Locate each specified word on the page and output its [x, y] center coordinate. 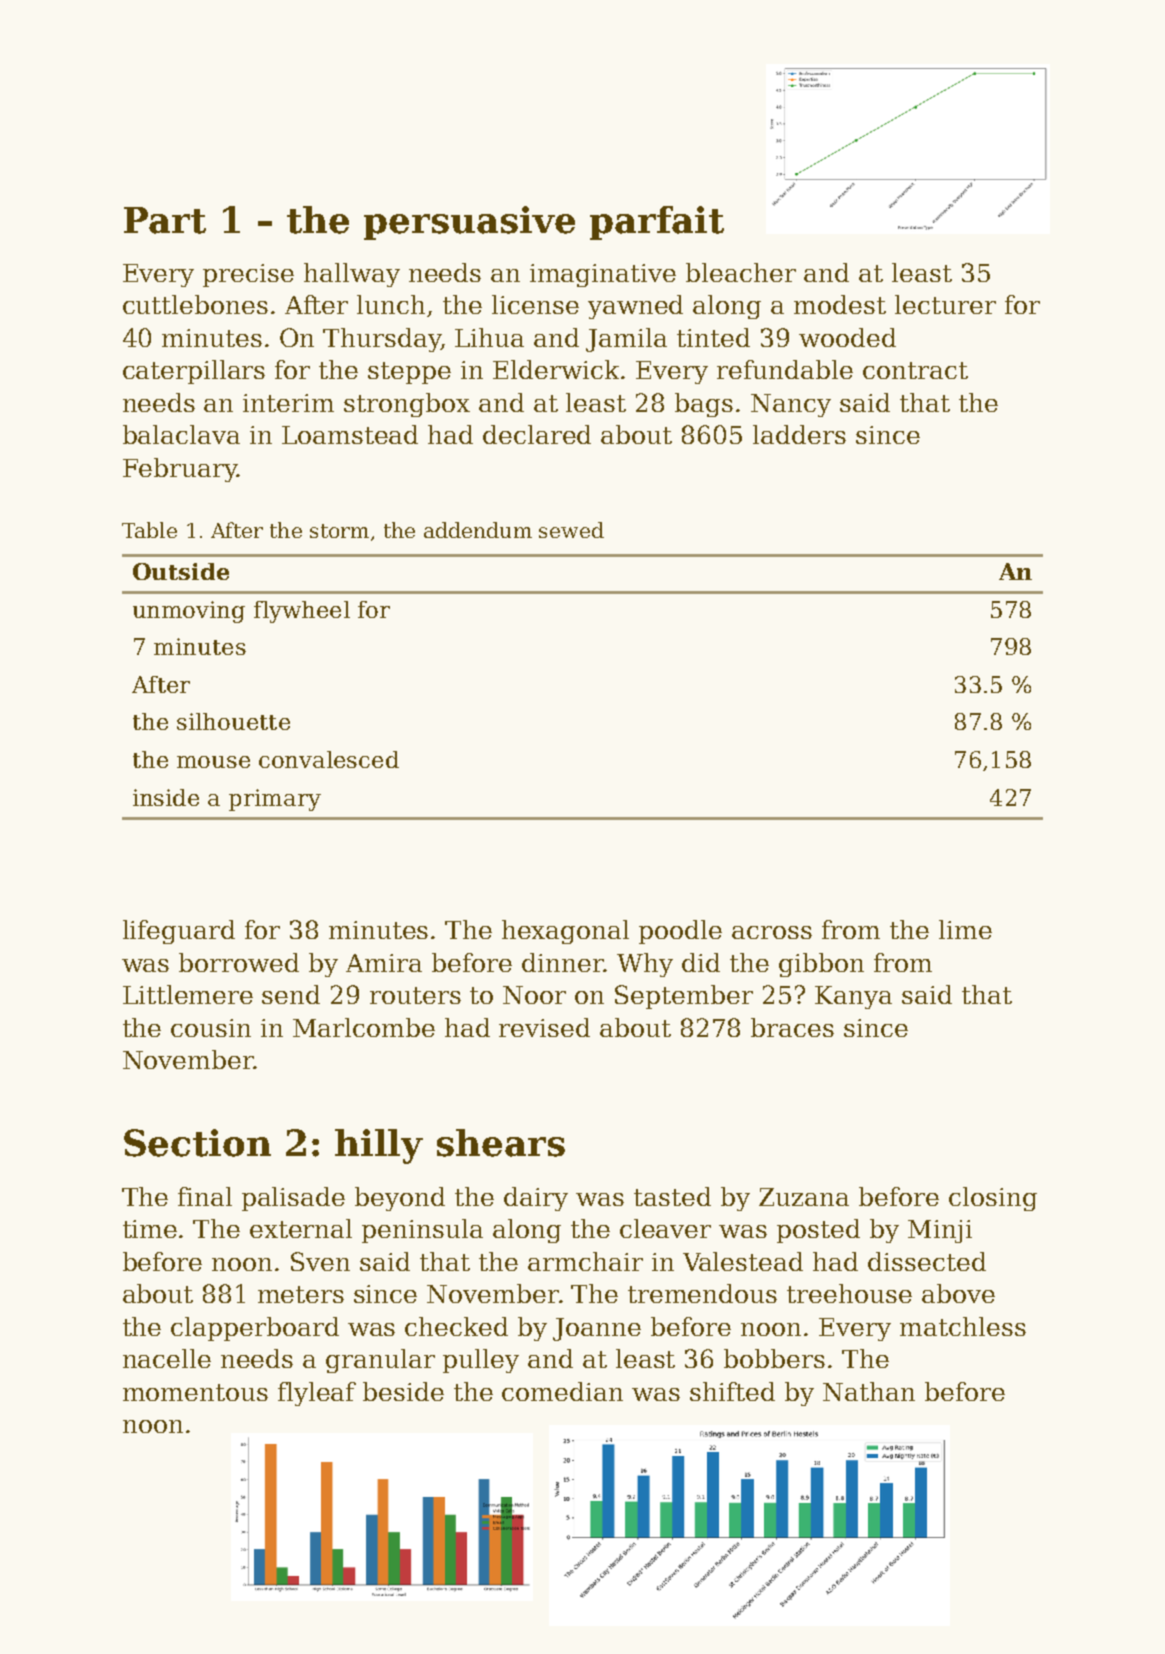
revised [544, 1027]
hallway [352, 275]
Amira [384, 963]
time [150, 1229]
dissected [927, 1261]
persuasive [469, 223]
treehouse [849, 1293]
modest [840, 304]
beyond [400, 1199]
